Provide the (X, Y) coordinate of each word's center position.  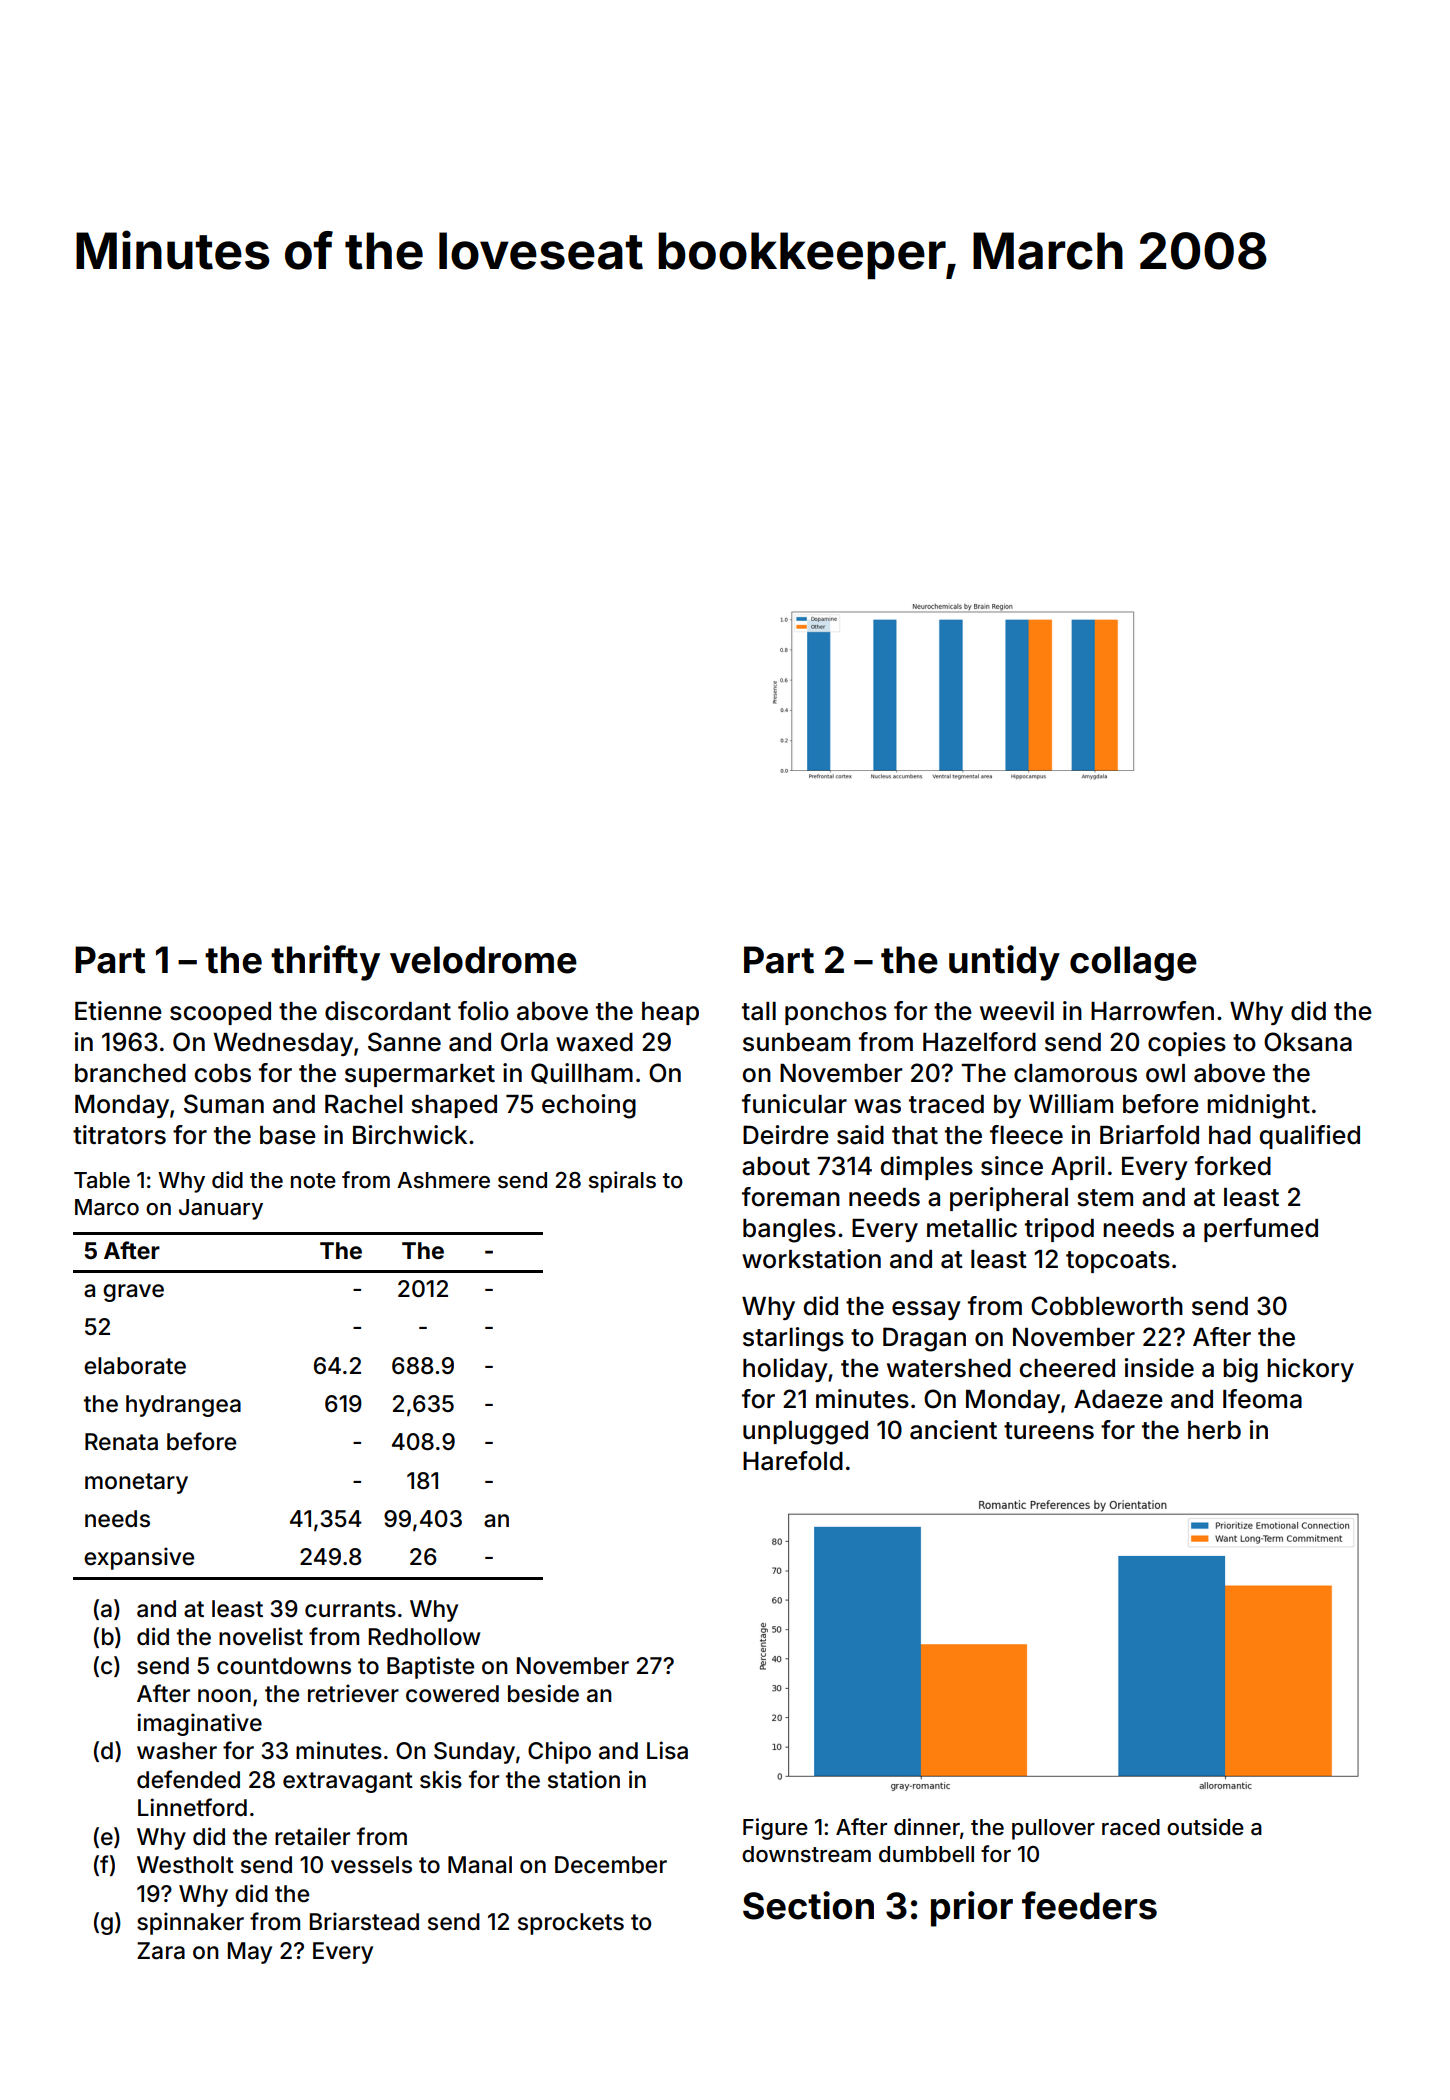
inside (1159, 1368)
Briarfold (1149, 1135)
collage (1133, 963)
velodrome (483, 960)
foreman (791, 1197)
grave (133, 1293)
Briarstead (364, 1921)
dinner (927, 1827)
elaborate (135, 1366)
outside (1205, 1827)
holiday (785, 1370)
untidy (1004, 963)
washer (177, 1751)
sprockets (571, 1924)
